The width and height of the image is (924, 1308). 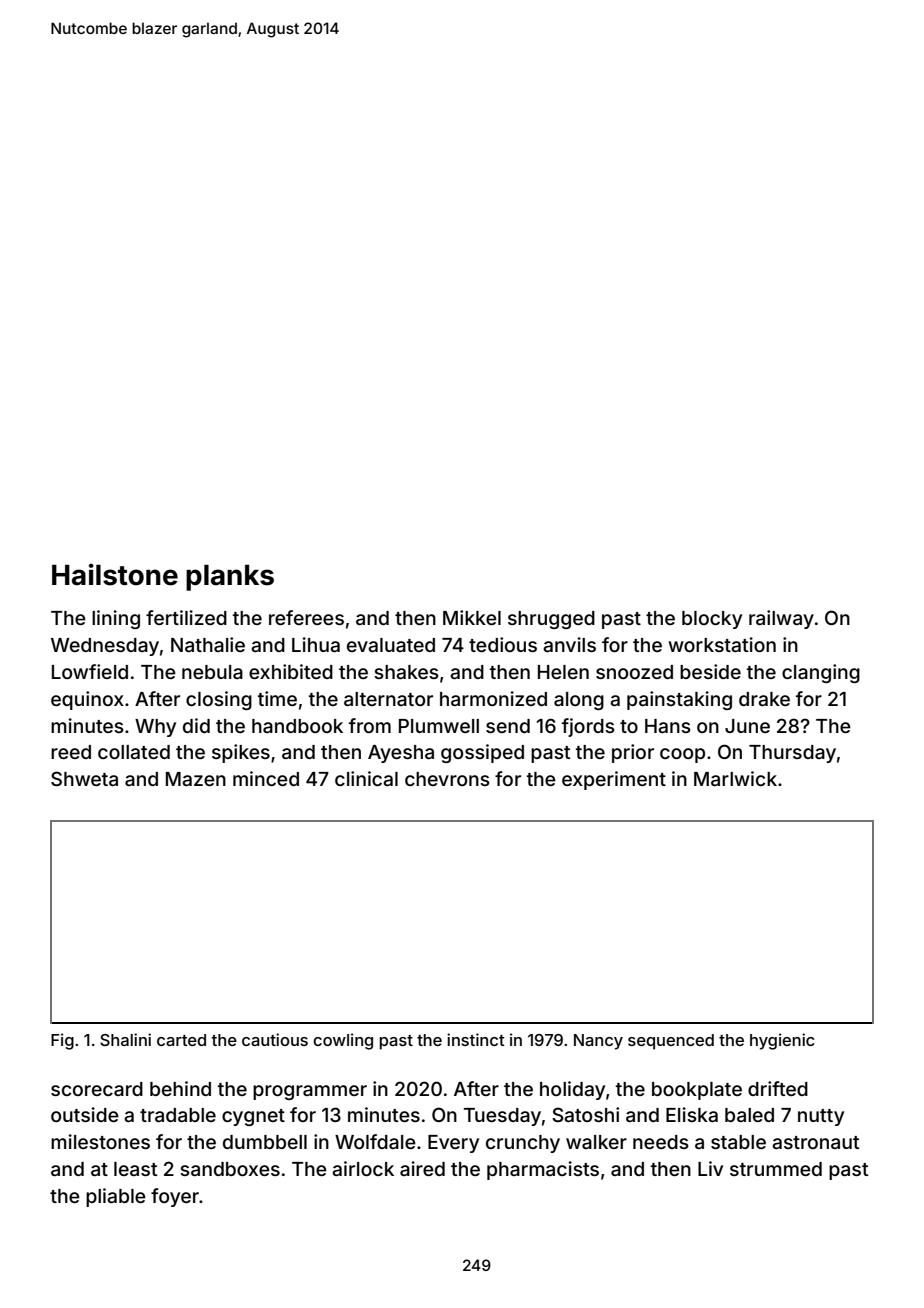 What do you see at coordinates (306, 617) in the image?
I see `referees` at bounding box center [306, 617].
